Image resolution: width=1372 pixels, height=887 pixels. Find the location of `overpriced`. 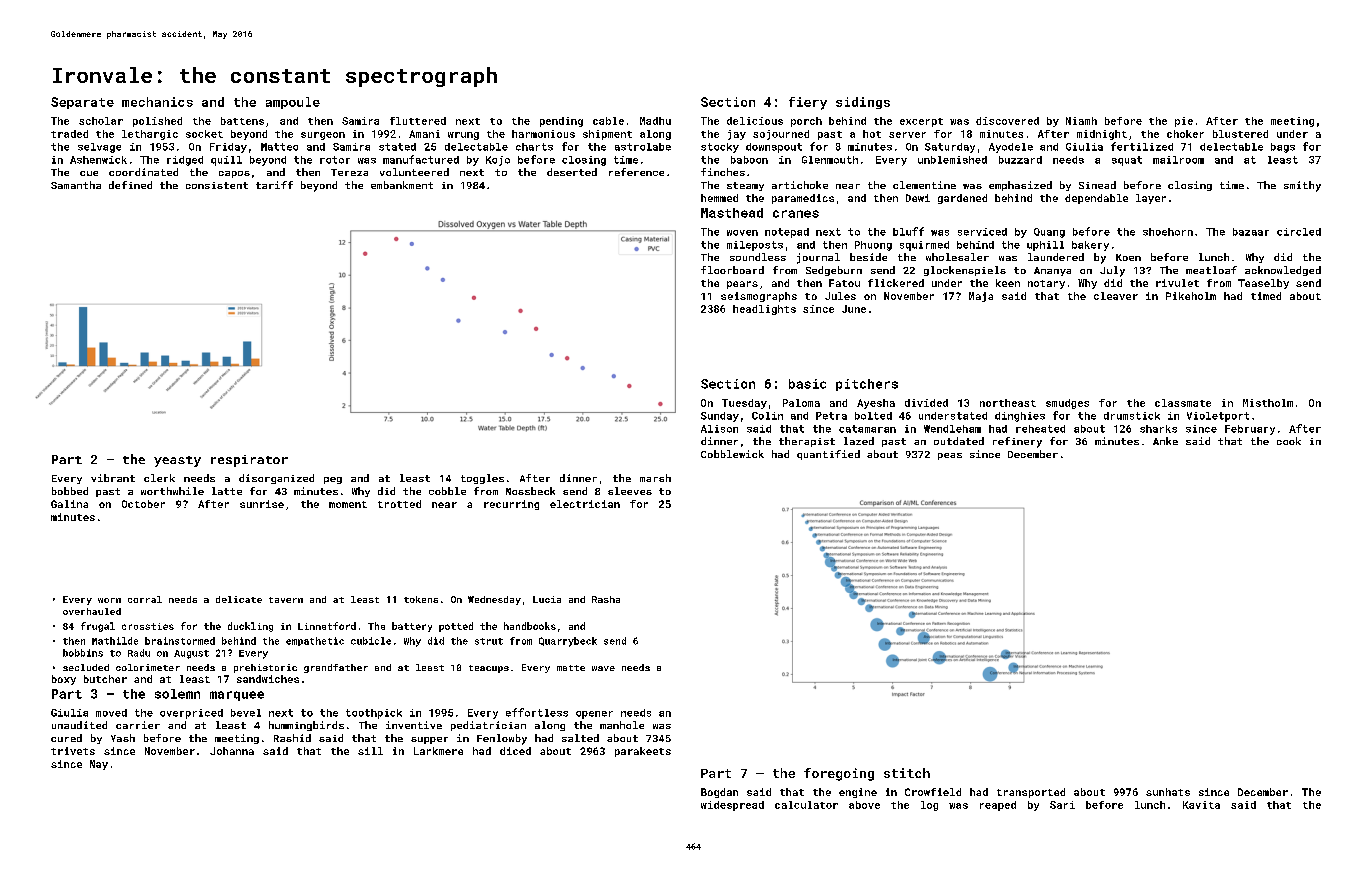

overpriced is located at coordinates (191, 714).
